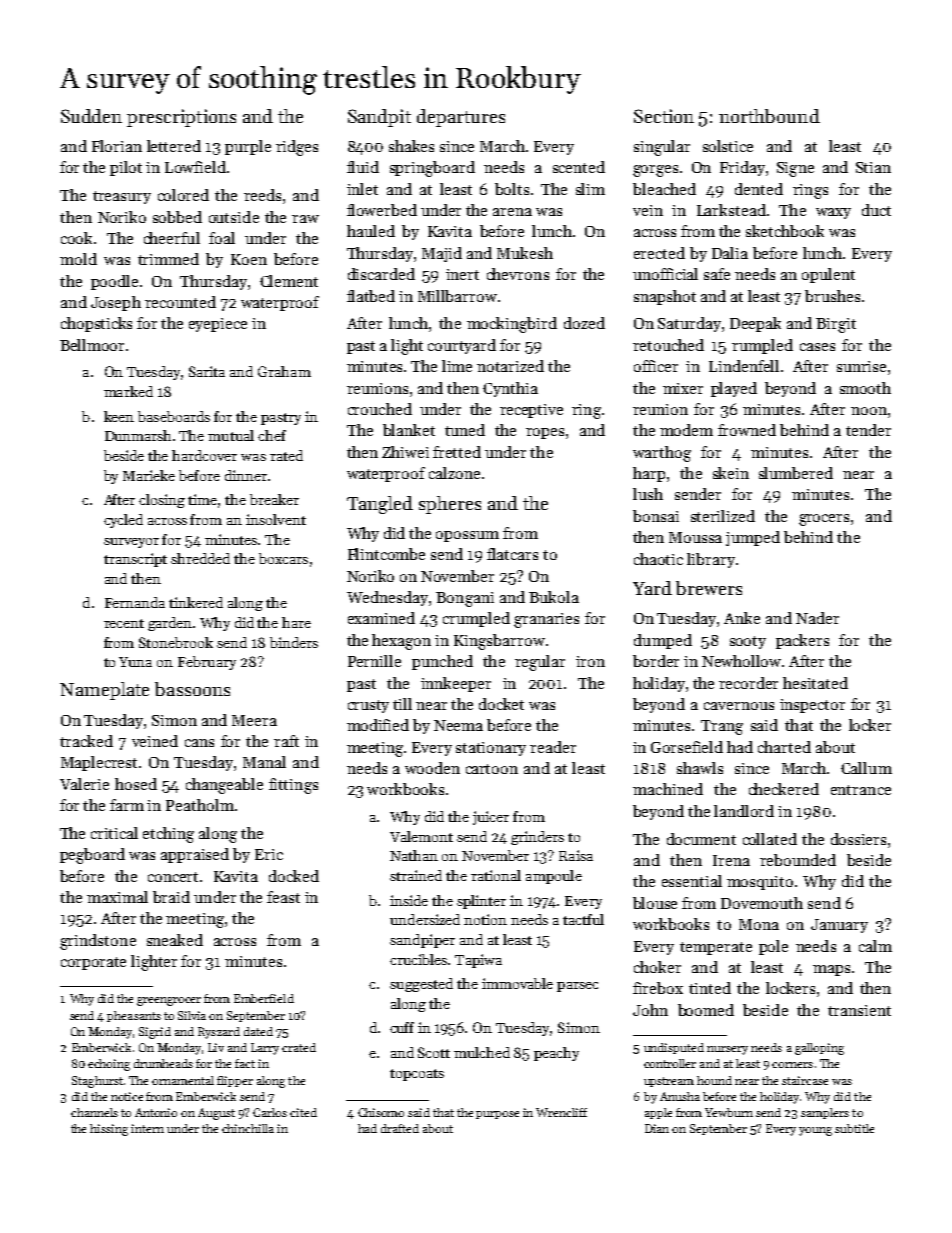 The width and height of the image is (952, 1233). Describe the element at coordinates (861, 790) in the image. I see `entrance` at that location.
